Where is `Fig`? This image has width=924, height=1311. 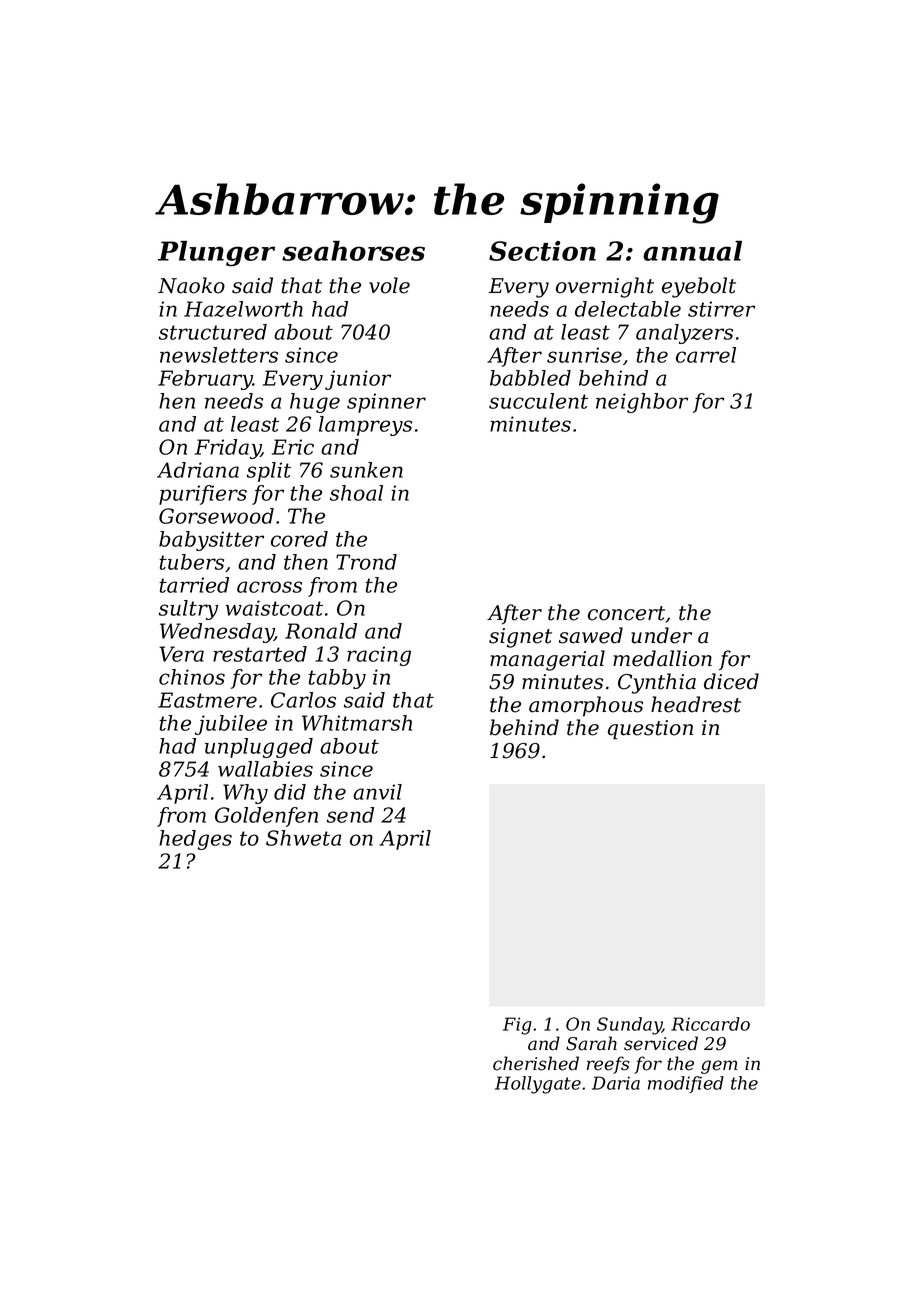
Fig is located at coordinates (517, 1026).
